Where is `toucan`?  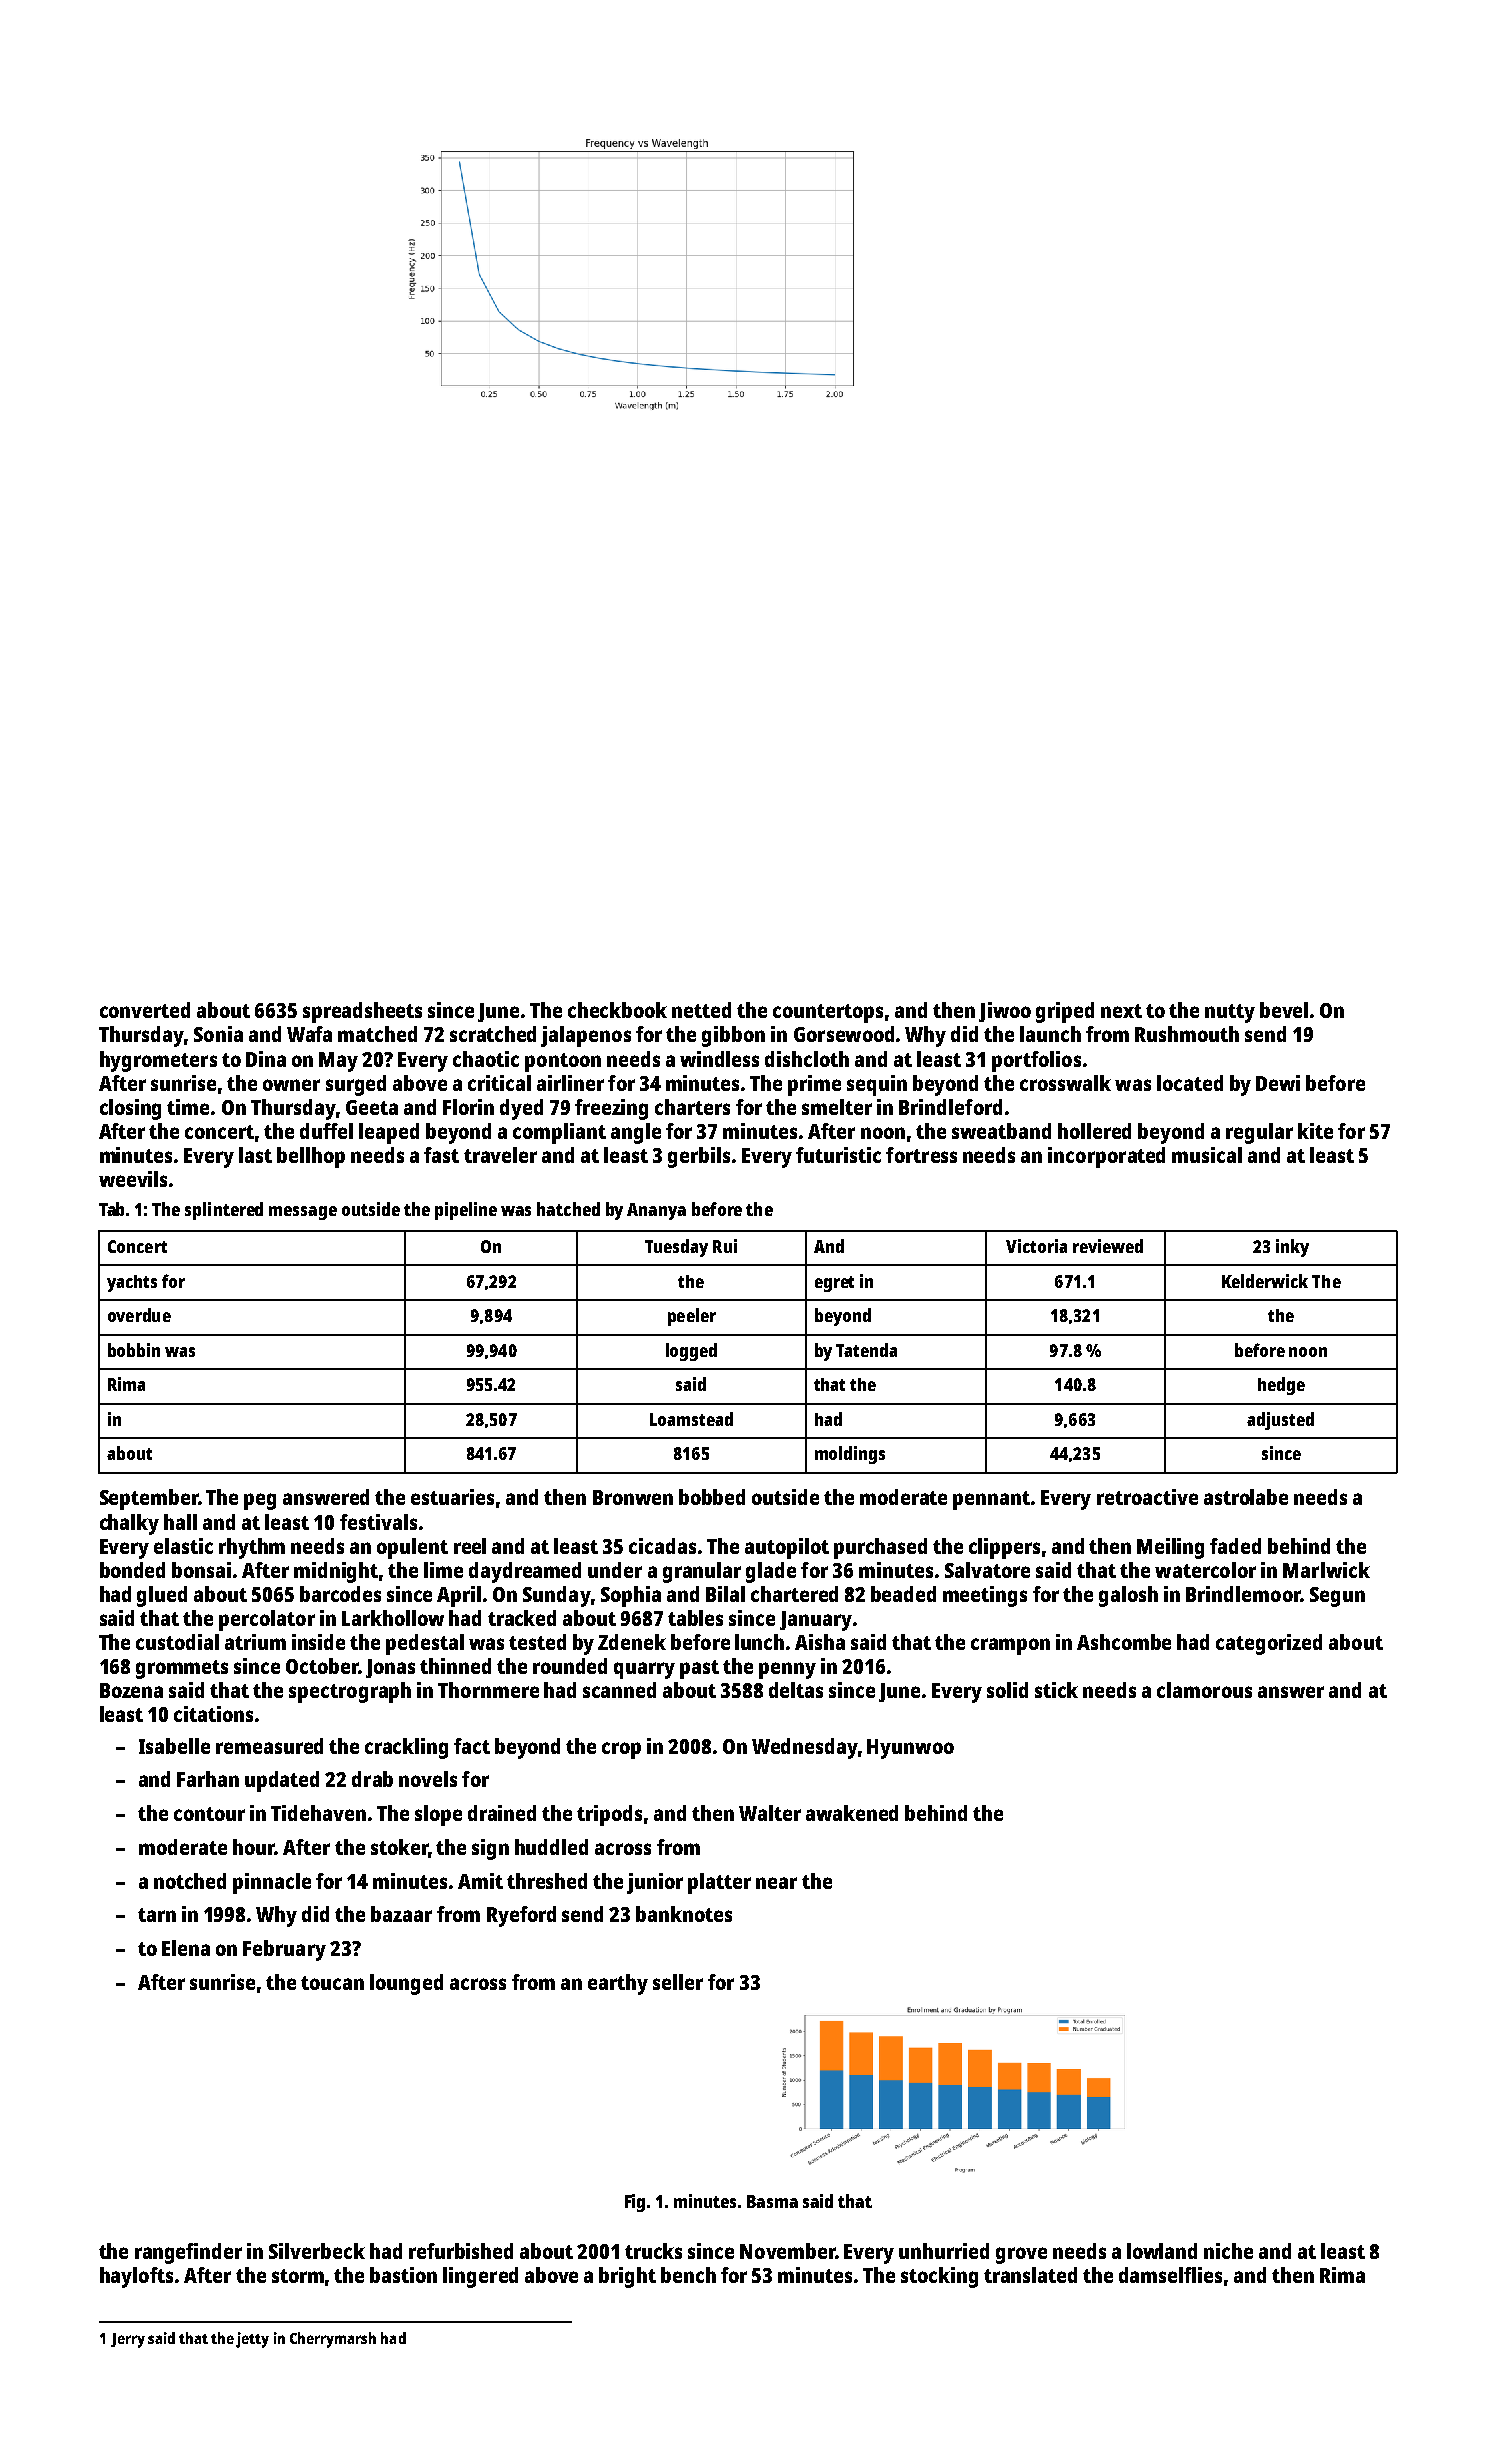 toucan is located at coordinates (332, 1983).
